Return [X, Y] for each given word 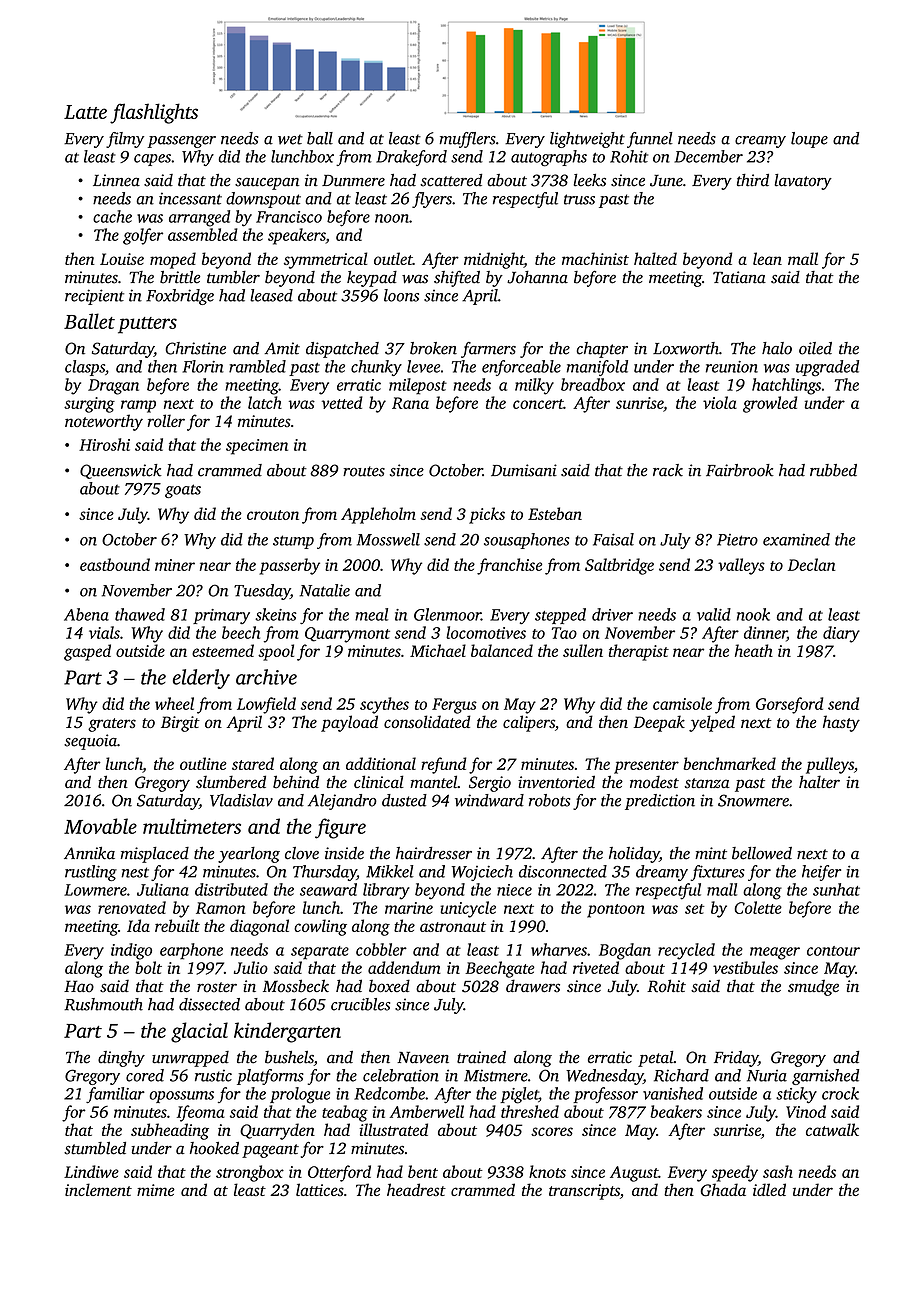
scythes [384, 705]
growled [770, 404]
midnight [494, 260]
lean [767, 258]
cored [145, 1075]
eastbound [115, 564]
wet [290, 139]
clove [302, 853]
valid [714, 614]
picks [487, 515]
